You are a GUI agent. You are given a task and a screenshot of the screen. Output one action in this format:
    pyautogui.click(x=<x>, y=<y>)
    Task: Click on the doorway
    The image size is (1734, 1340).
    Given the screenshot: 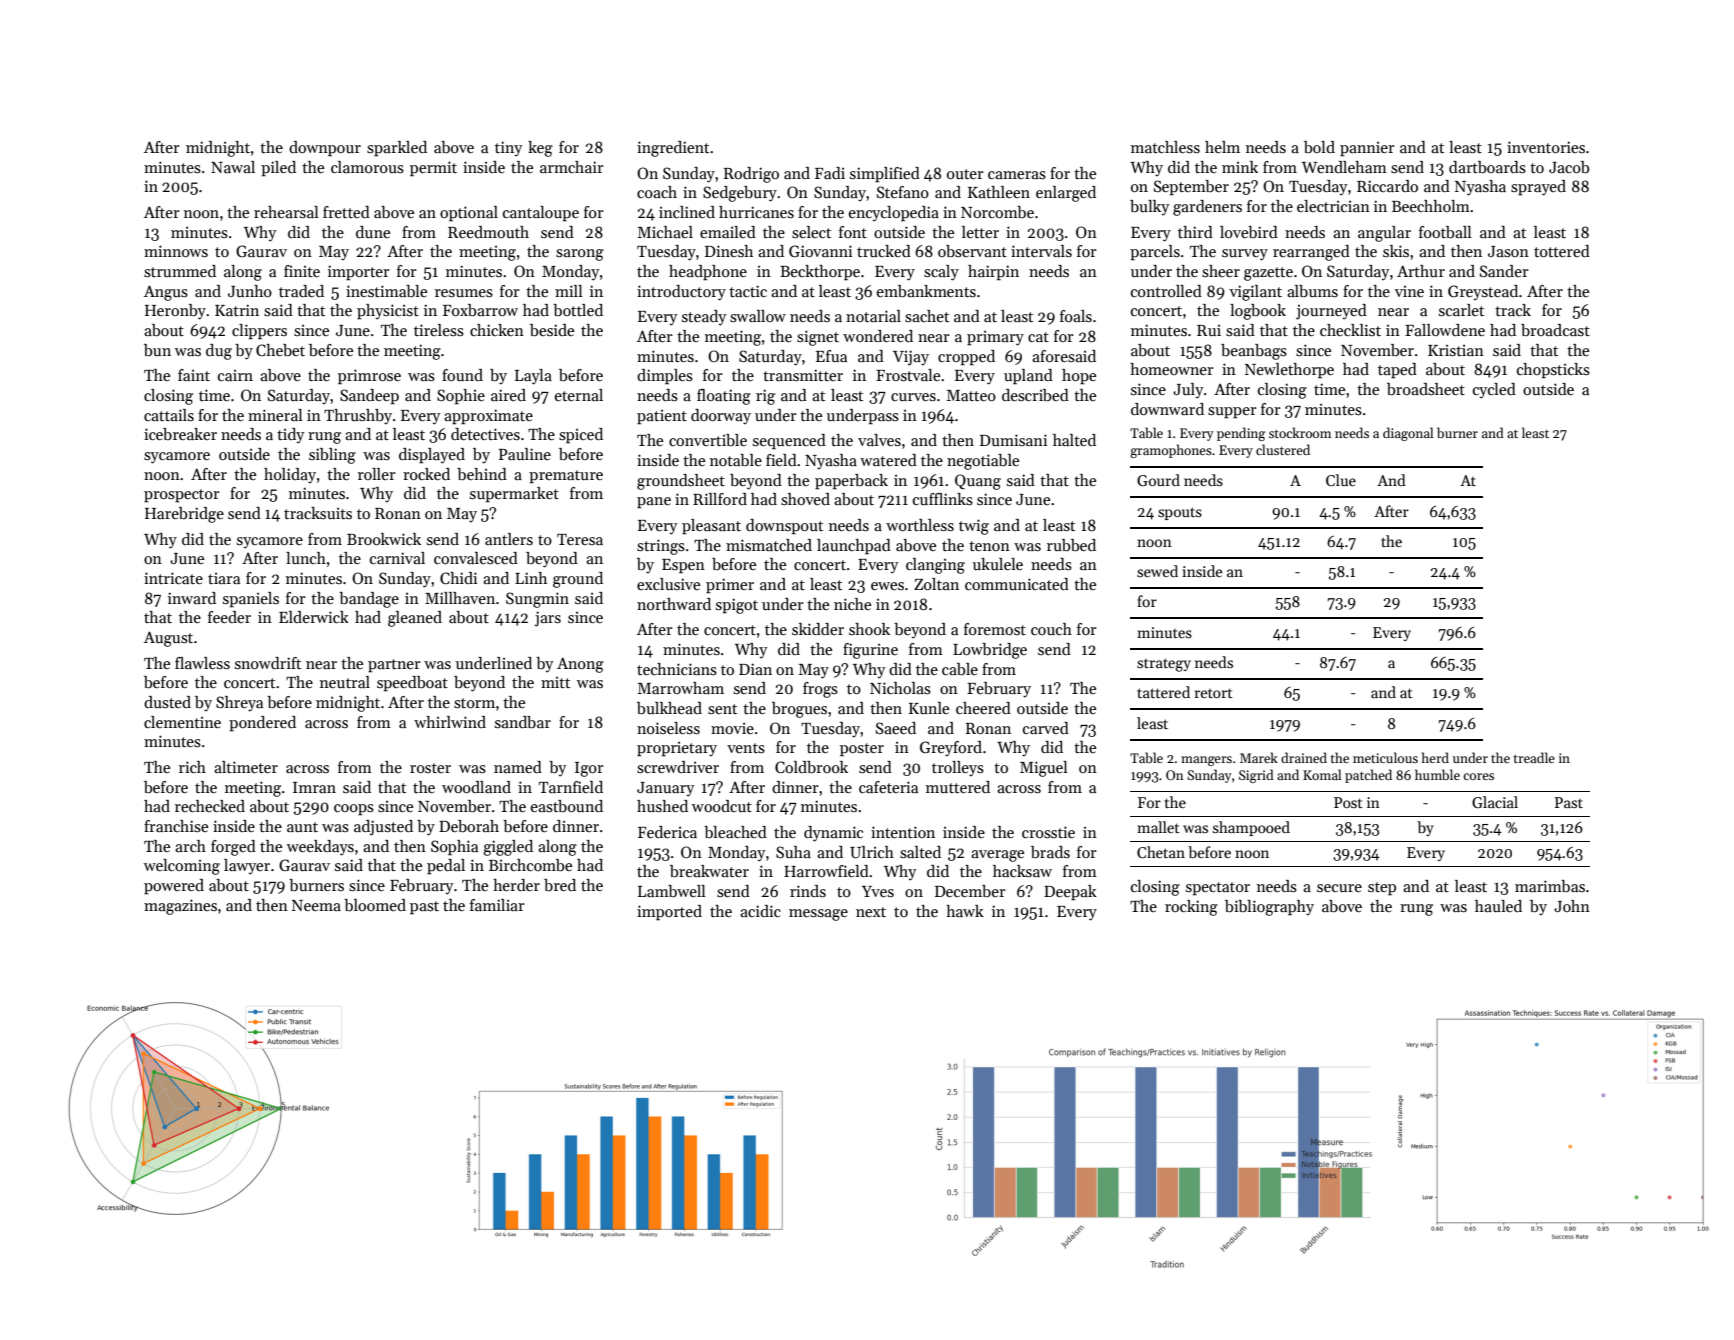 What is the action you would take?
    pyautogui.click(x=721, y=417)
